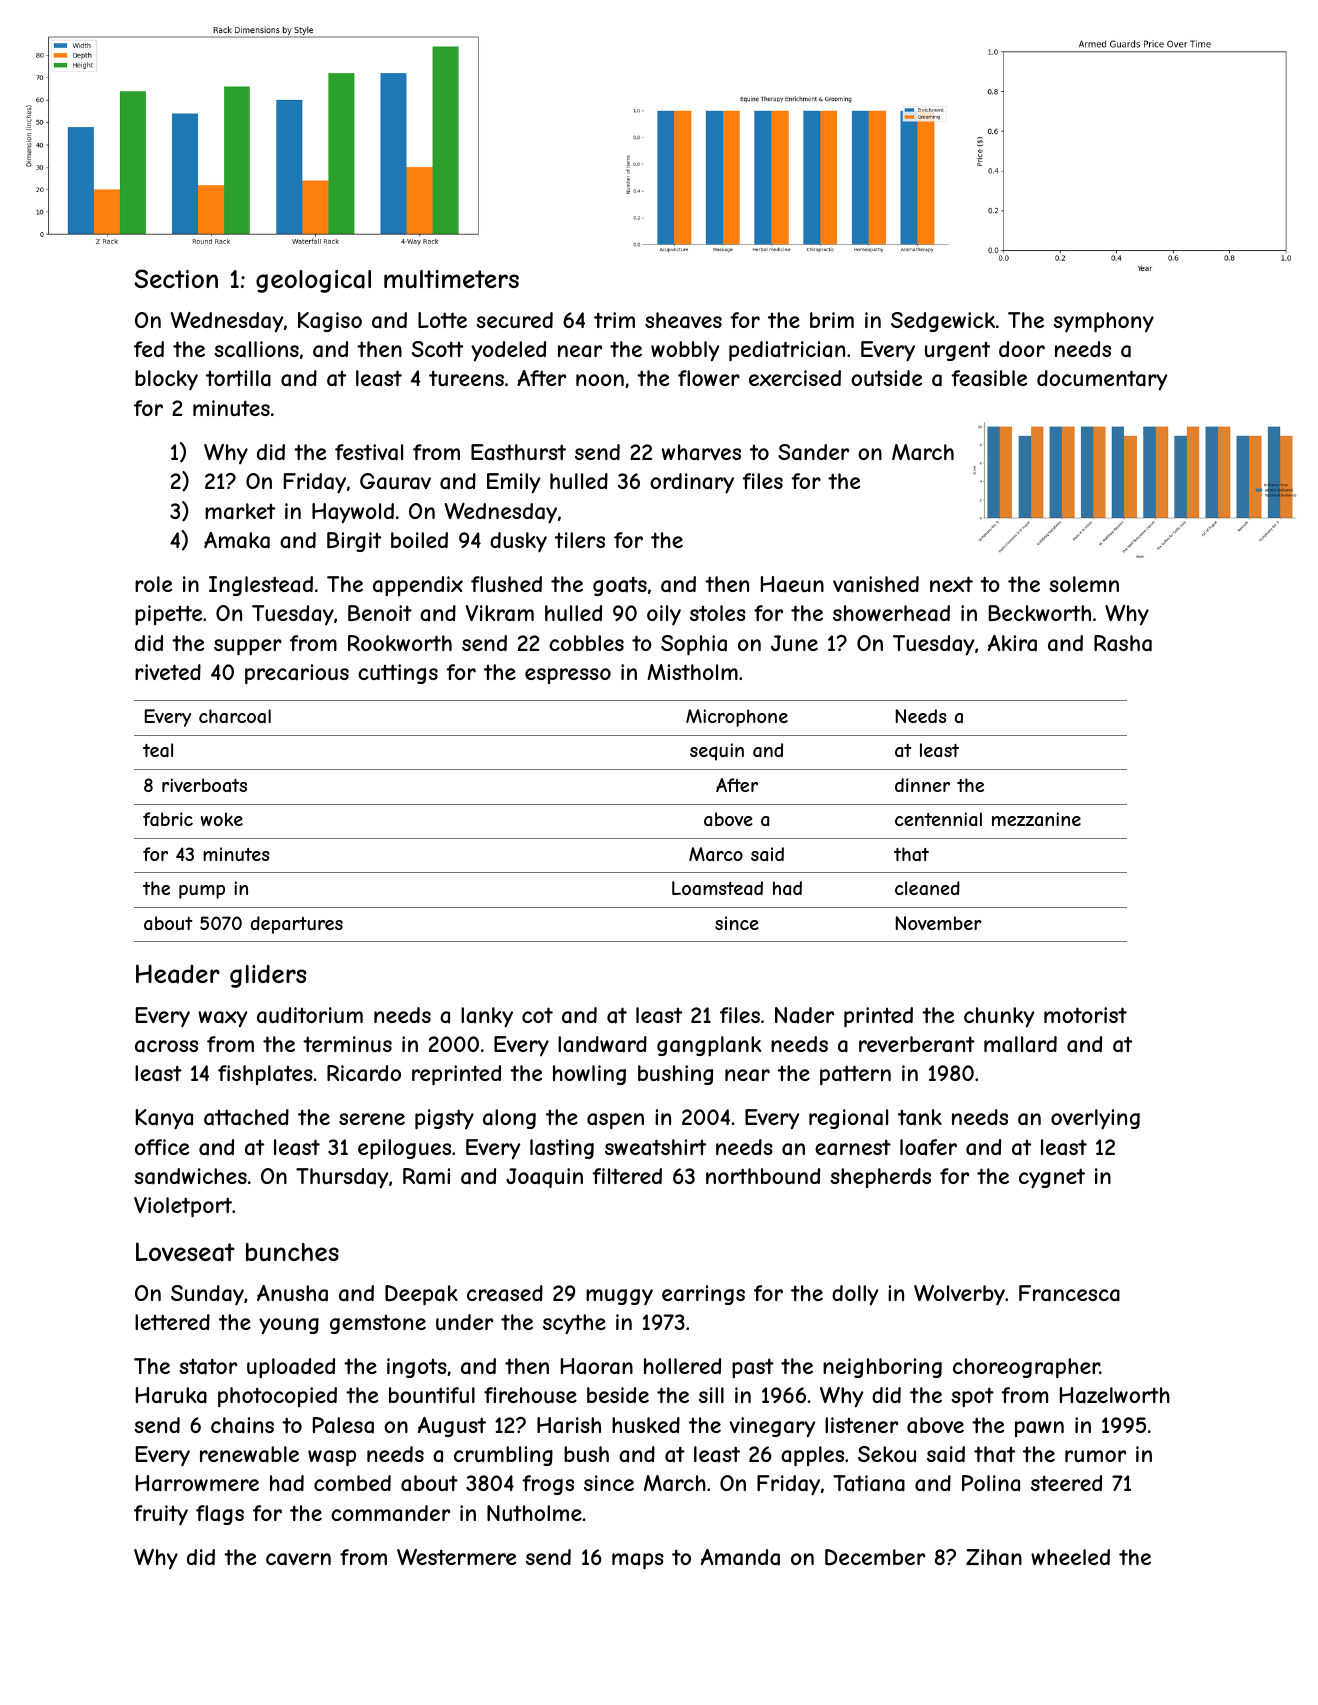  What do you see at coordinates (298, 1559) in the screenshot?
I see `cavern` at bounding box center [298, 1559].
